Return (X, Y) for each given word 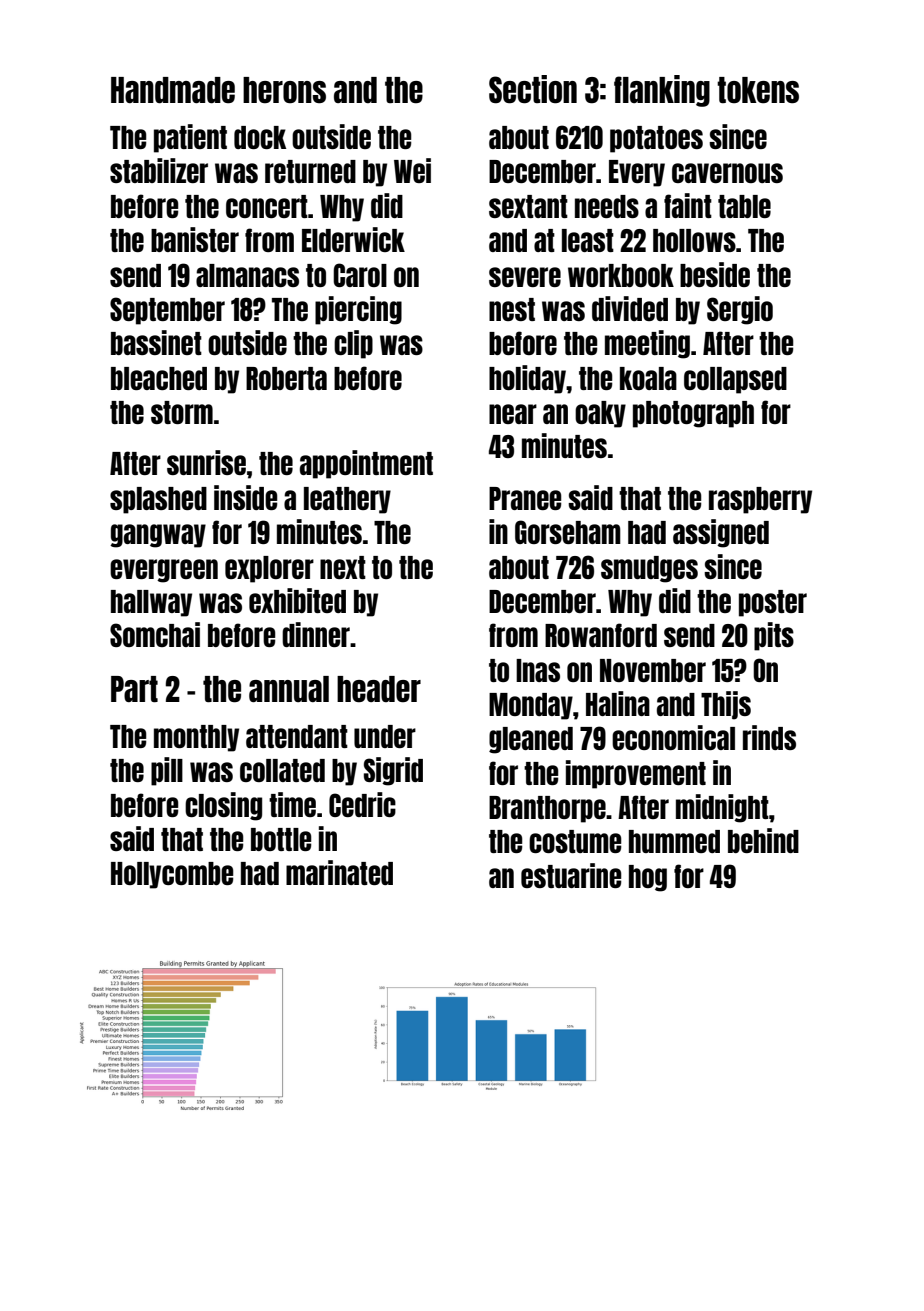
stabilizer (159, 170)
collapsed (735, 380)
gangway (158, 536)
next (343, 567)
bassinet (156, 342)
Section (533, 89)
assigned (721, 533)
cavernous (727, 173)
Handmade (173, 90)
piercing (358, 310)
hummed (674, 841)
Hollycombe (172, 875)
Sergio (740, 310)
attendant (297, 736)
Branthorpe (547, 809)
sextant (528, 206)
